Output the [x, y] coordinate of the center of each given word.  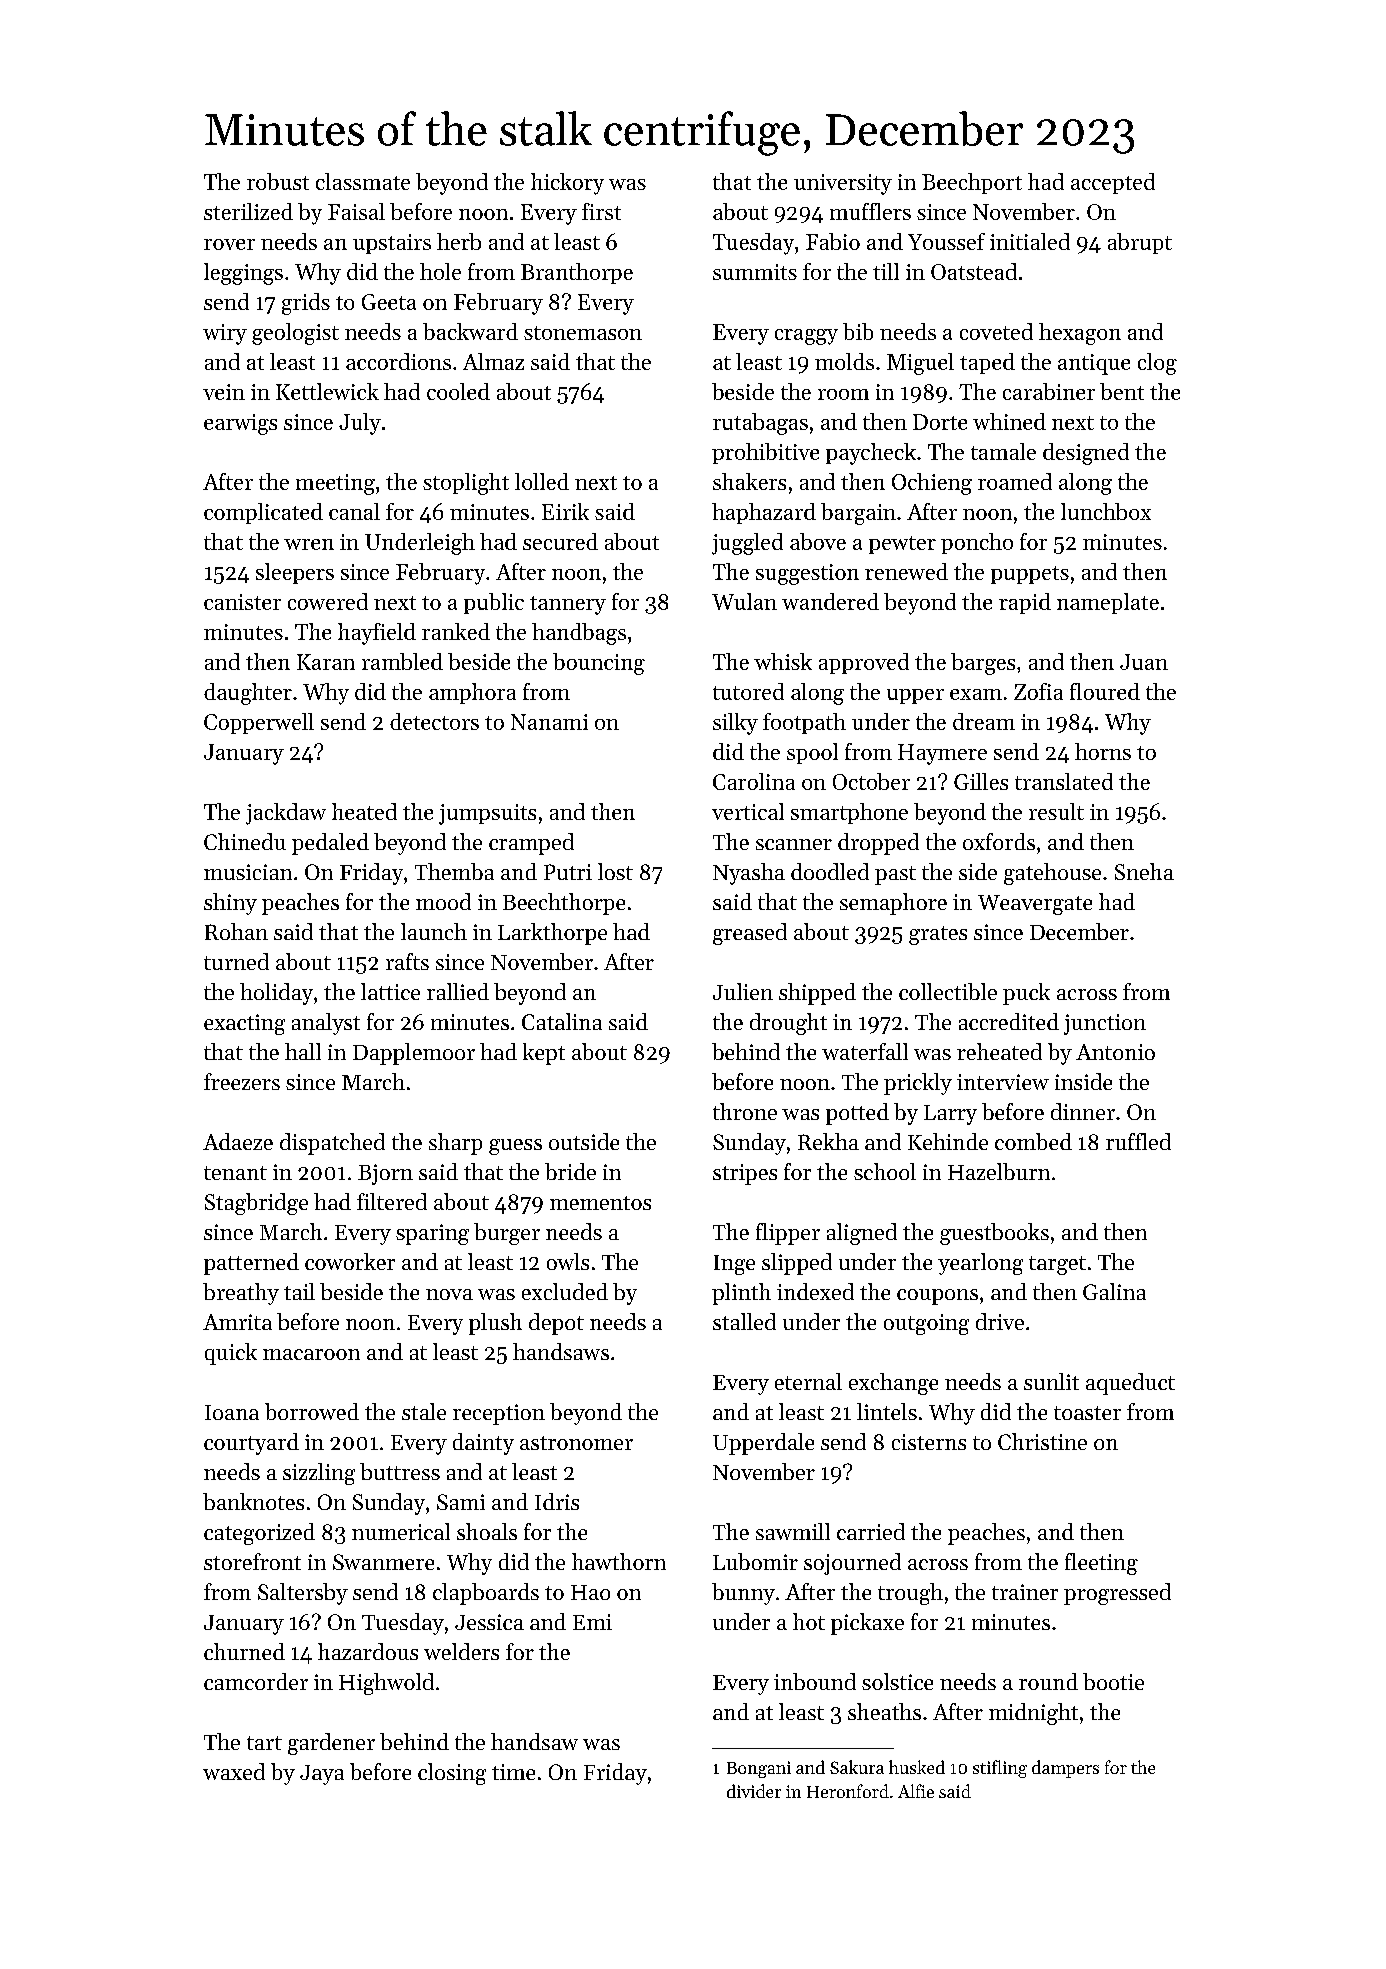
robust [278, 181]
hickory [567, 184]
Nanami [549, 722]
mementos [600, 1203]
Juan [1144, 662]
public [494, 603]
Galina [1114, 1291]
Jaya [322, 1775]
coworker [350, 1261]
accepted [1113, 183]
